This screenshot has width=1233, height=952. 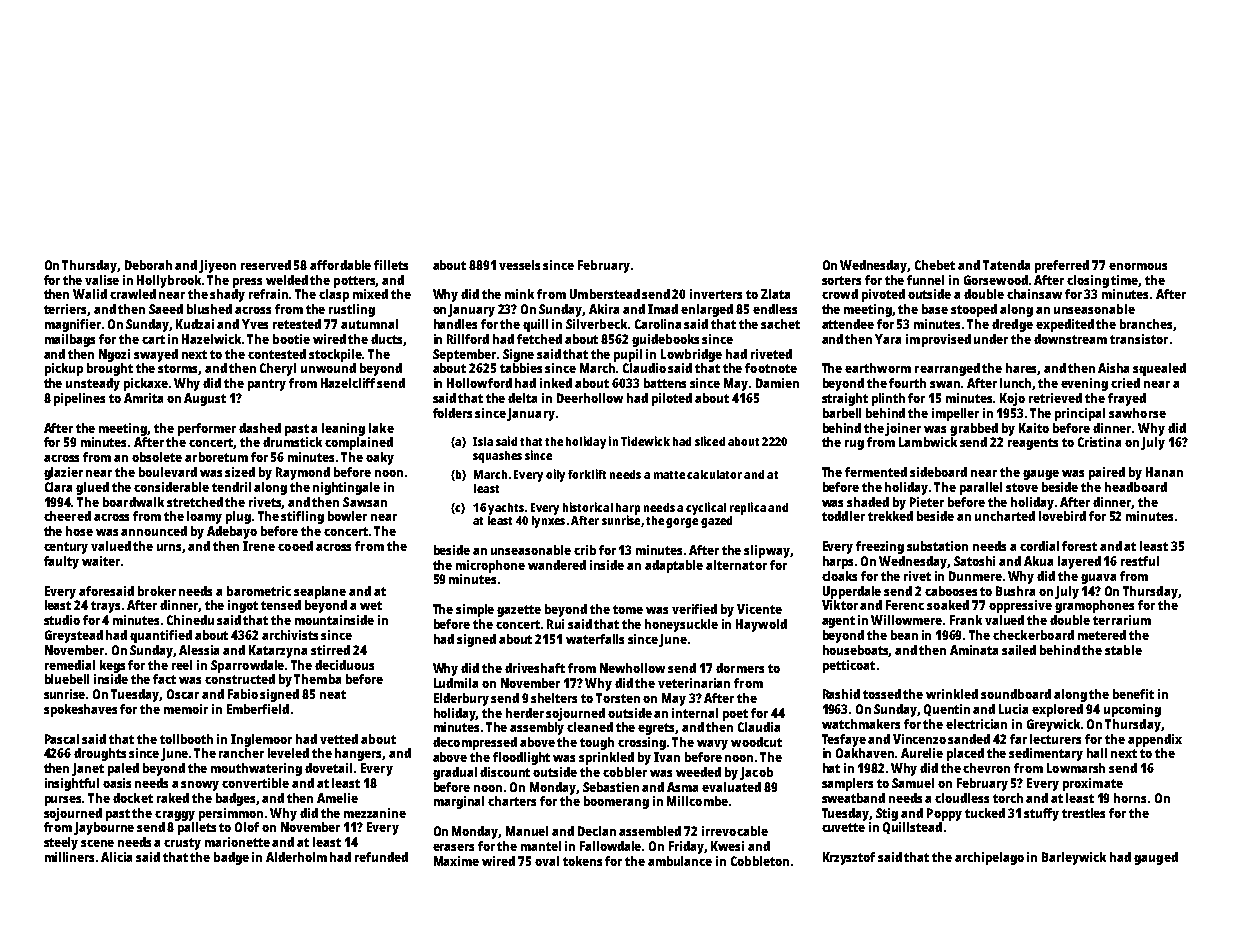 What do you see at coordinates (1107, 473) in the screenshot?
I see `paired` at bounding box center [1107, 473].
